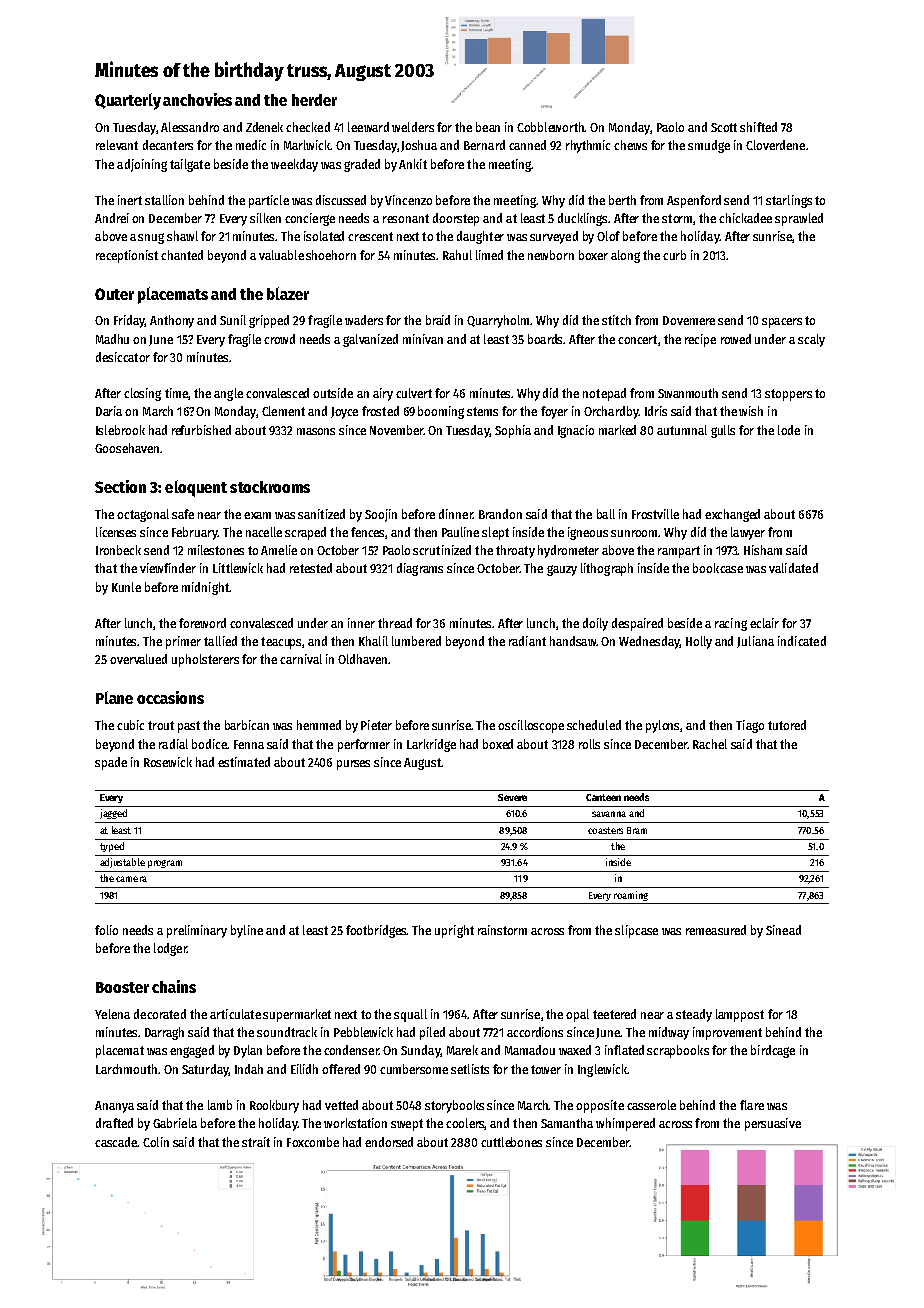 The height and width of the image is (1308, 924). I want to click on whimpered, so click(625, 1124).
